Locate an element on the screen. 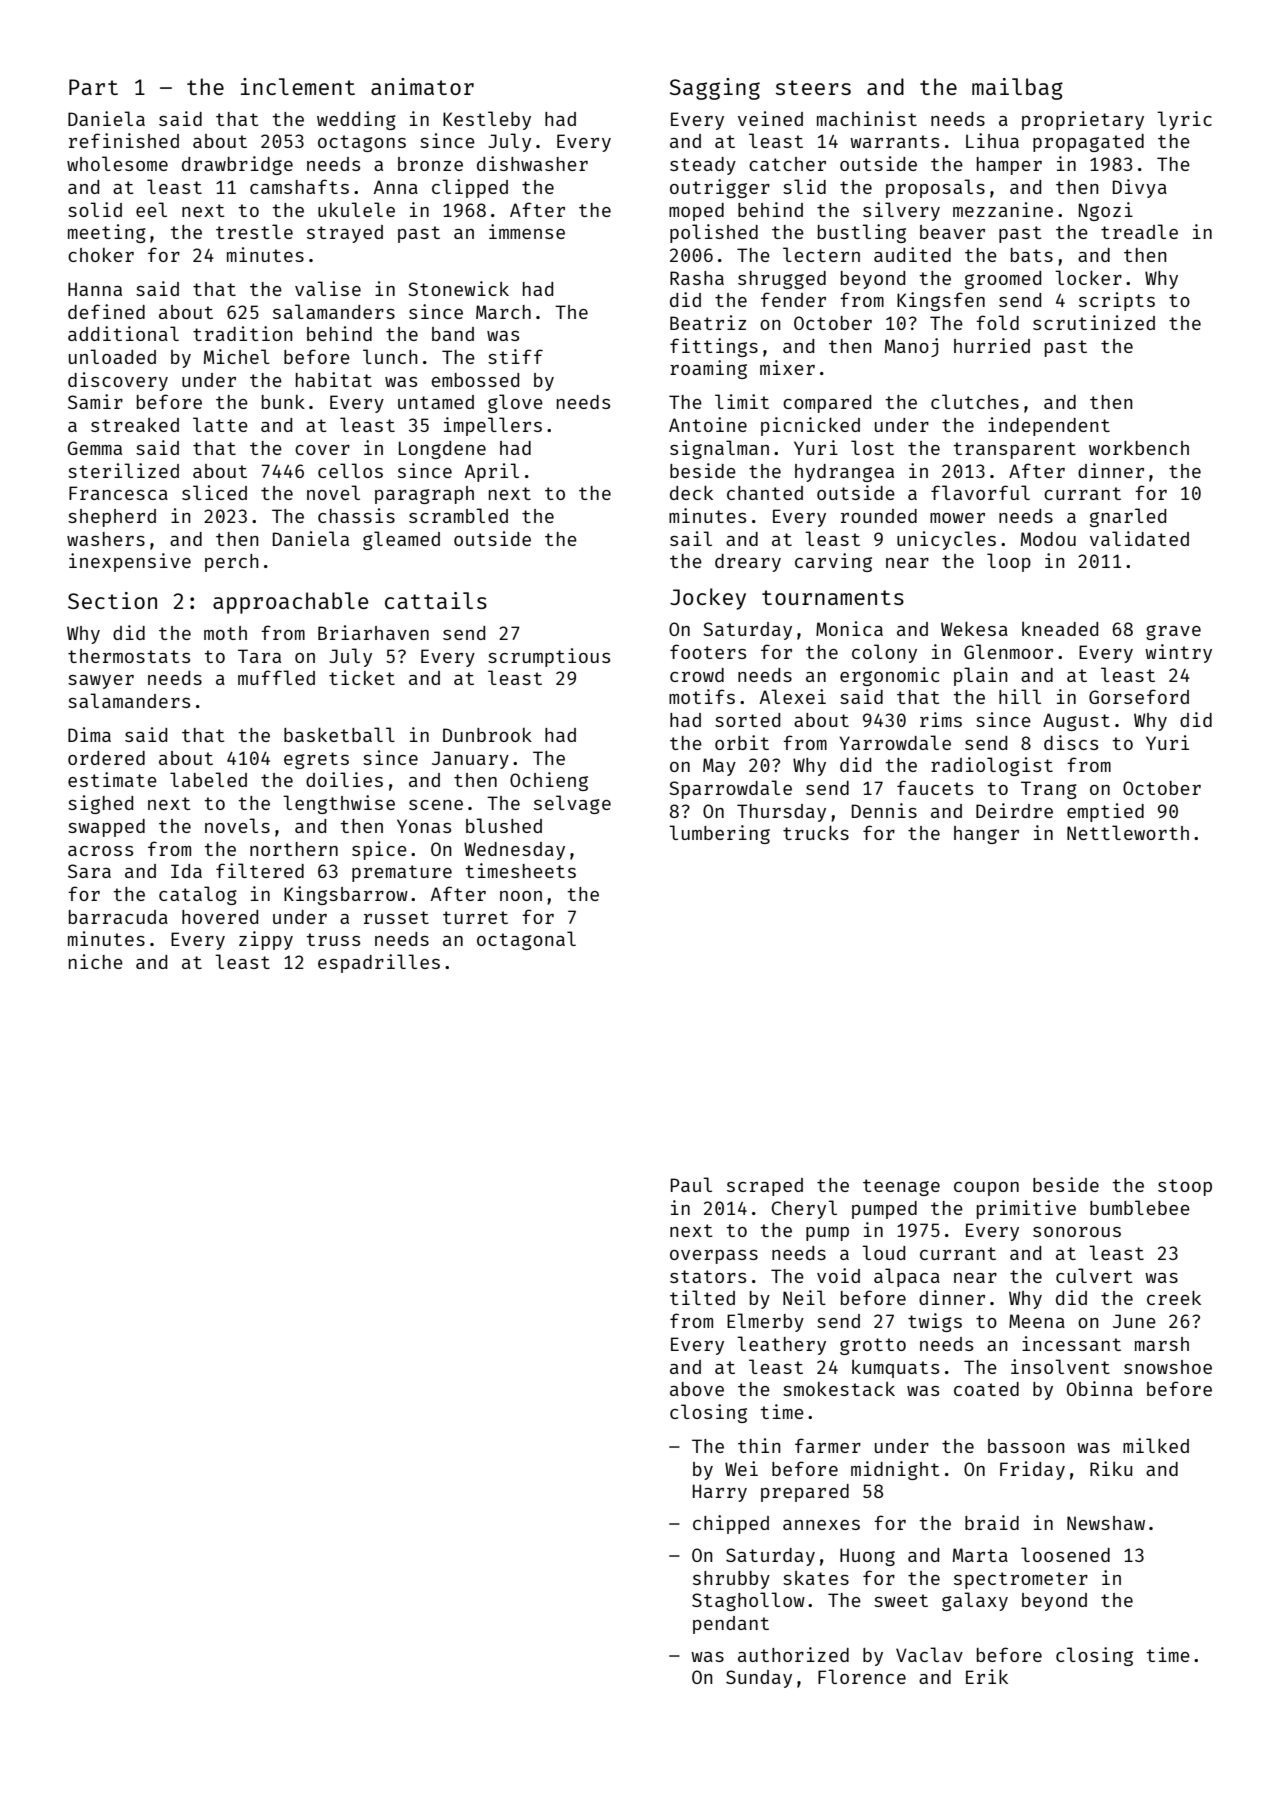 This screenshot has height=1820, width=1287. creek is located at coordinates (1174, 1298).
